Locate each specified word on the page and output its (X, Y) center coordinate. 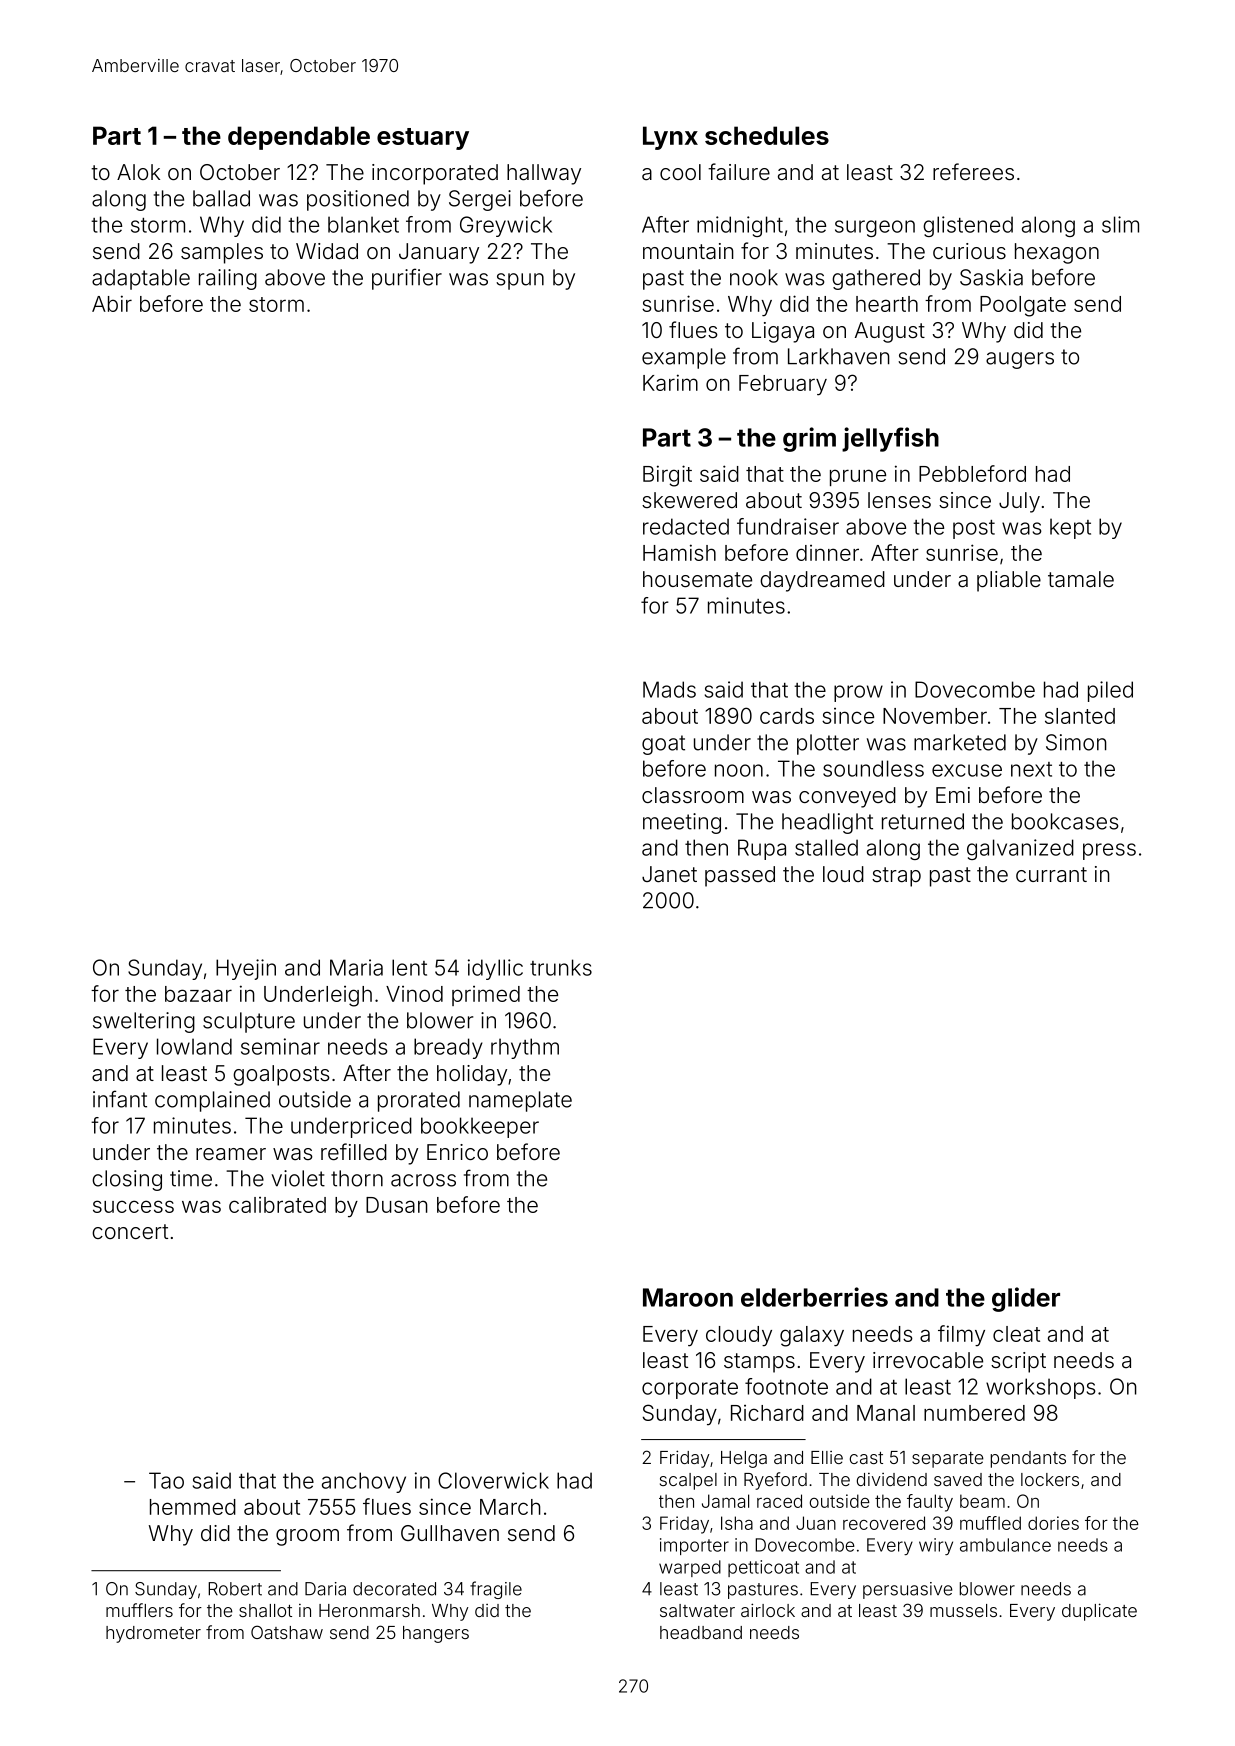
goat (663, 745)
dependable (299, 138)
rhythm (525, 1048)
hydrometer (153, 1634)
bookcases (1065, 821)
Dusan (397, 1205)
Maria (356, 967)
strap (896, 877)
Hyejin (246, 969)
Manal (886, 1413)
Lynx (670, 138)
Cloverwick (493, 1480)
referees (973, 171)
